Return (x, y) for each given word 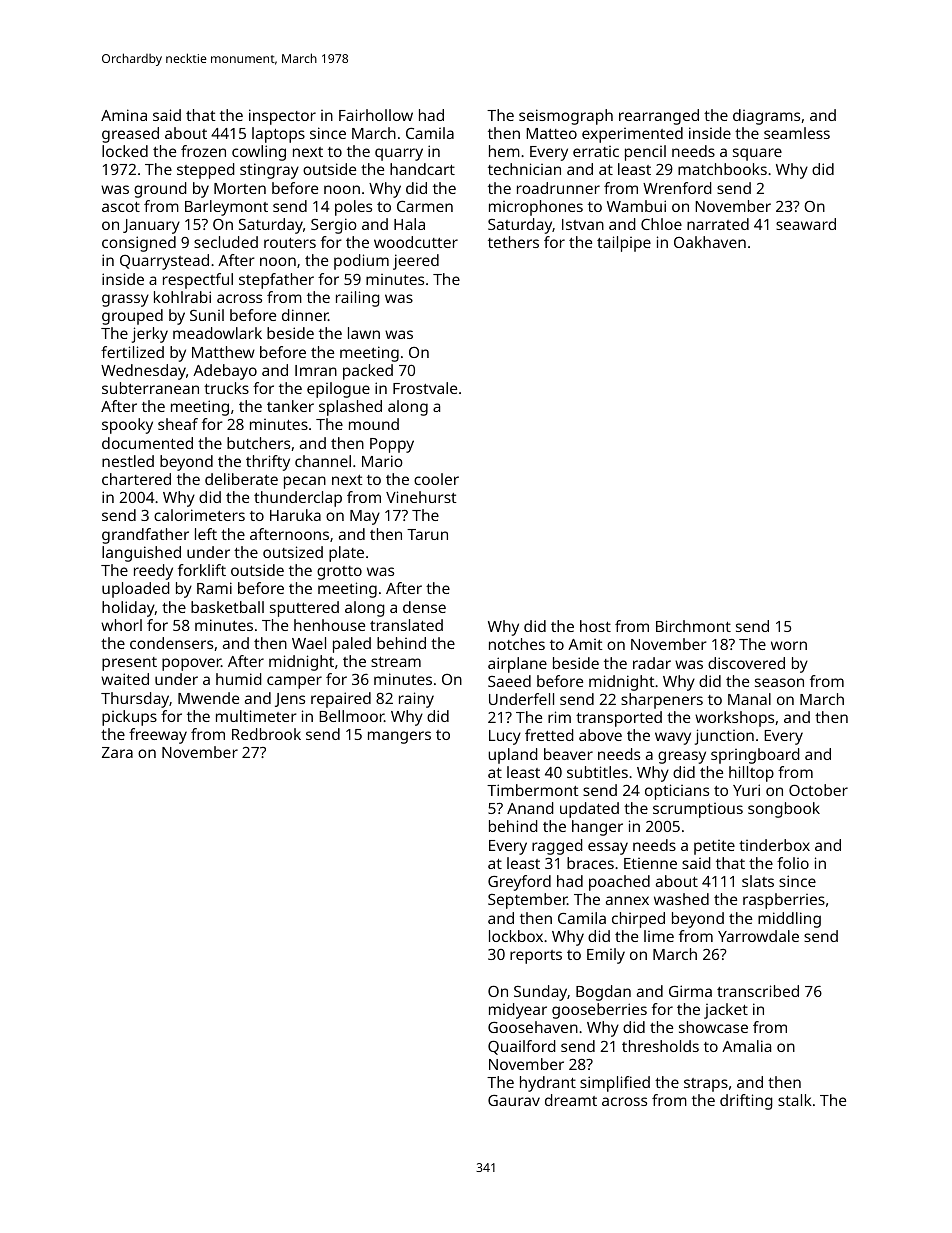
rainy (416, 700)
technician (524, 169)
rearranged (659, 117)
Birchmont (693, 626)
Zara (117, 752)
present (129, 664)
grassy (125, 300)
